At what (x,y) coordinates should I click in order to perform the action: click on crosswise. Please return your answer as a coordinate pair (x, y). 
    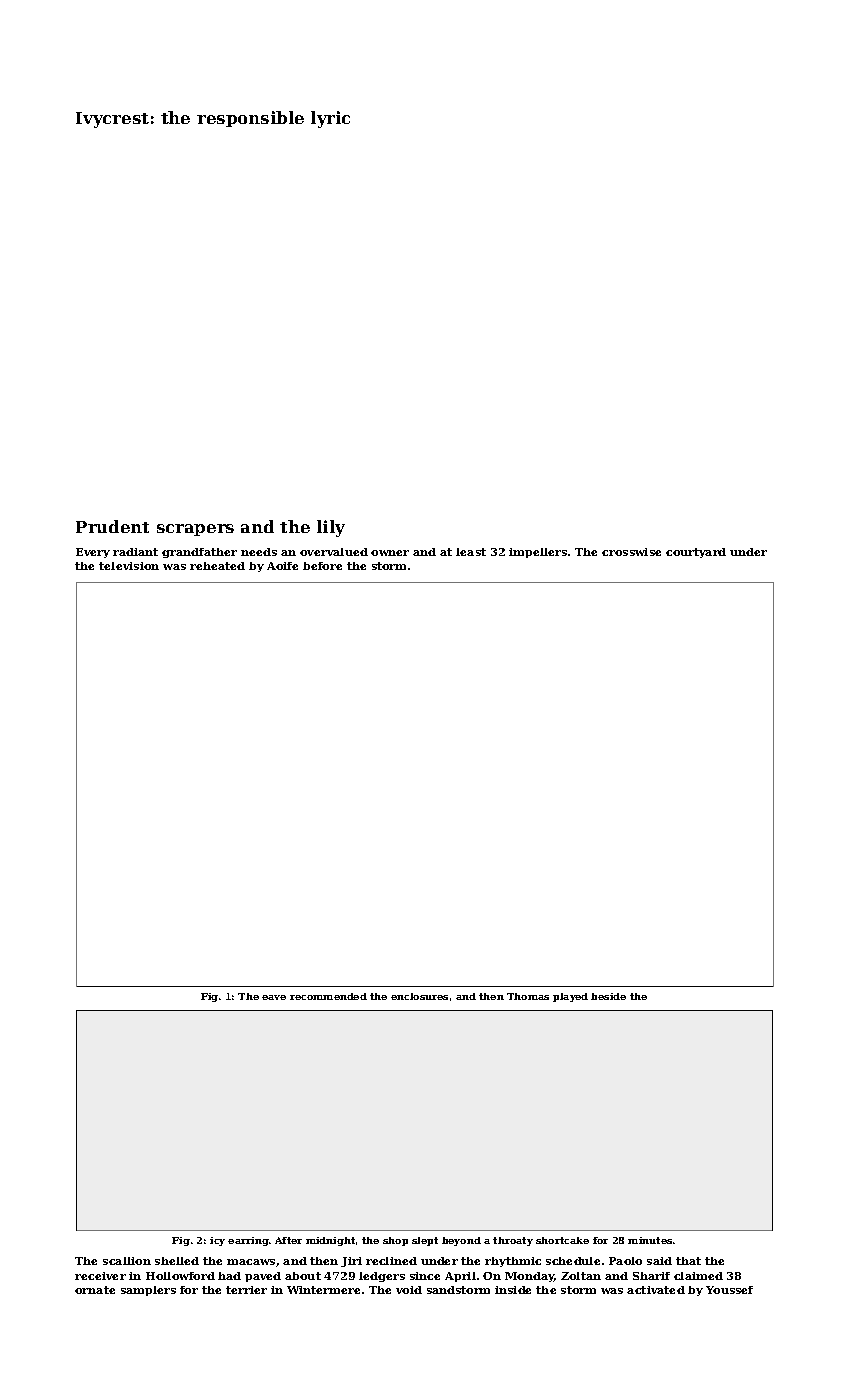
    Looking at the image, I should click on (631, 552).
